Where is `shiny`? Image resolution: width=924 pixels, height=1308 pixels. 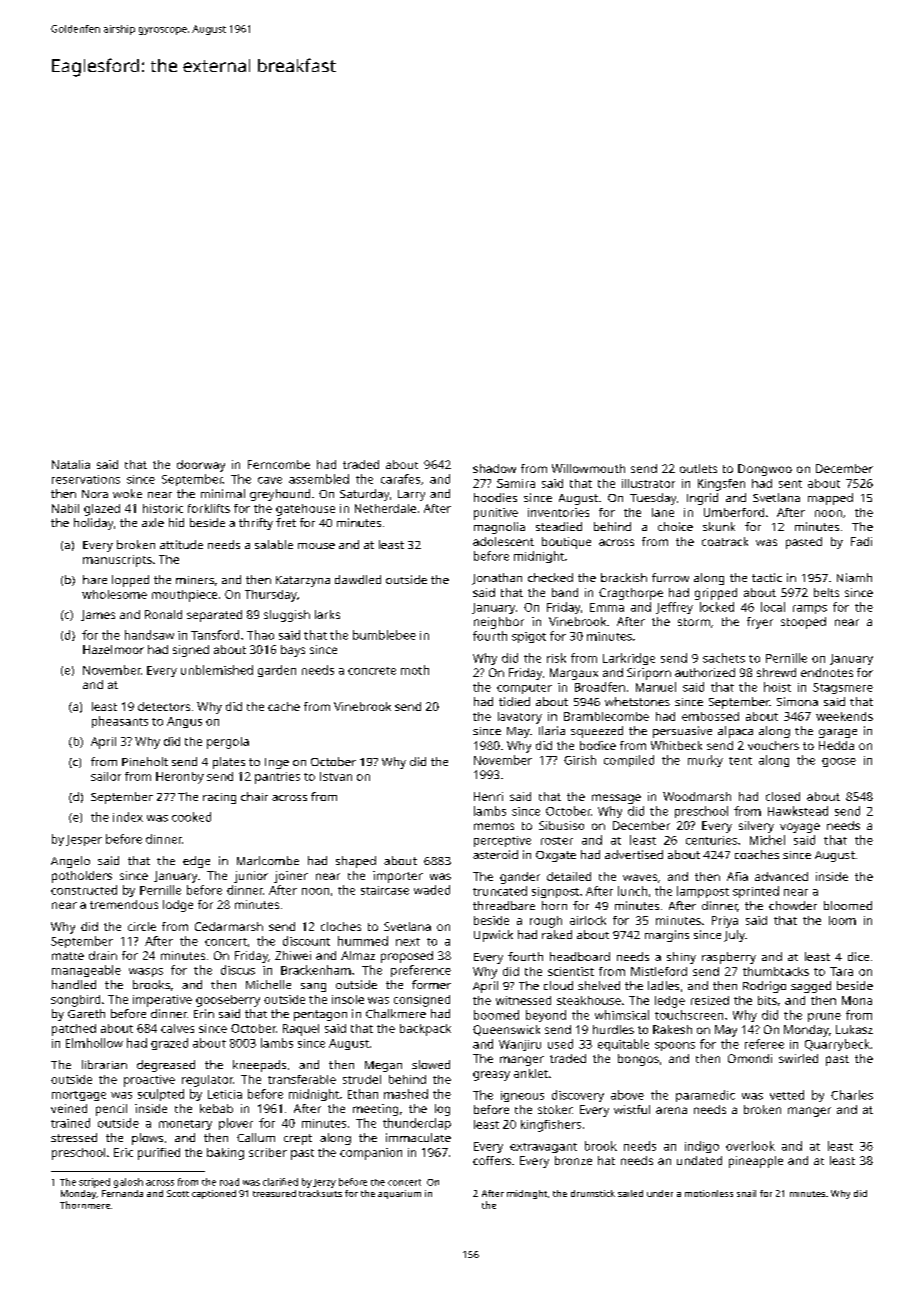
shiny is located at coordinates (681, 958).
